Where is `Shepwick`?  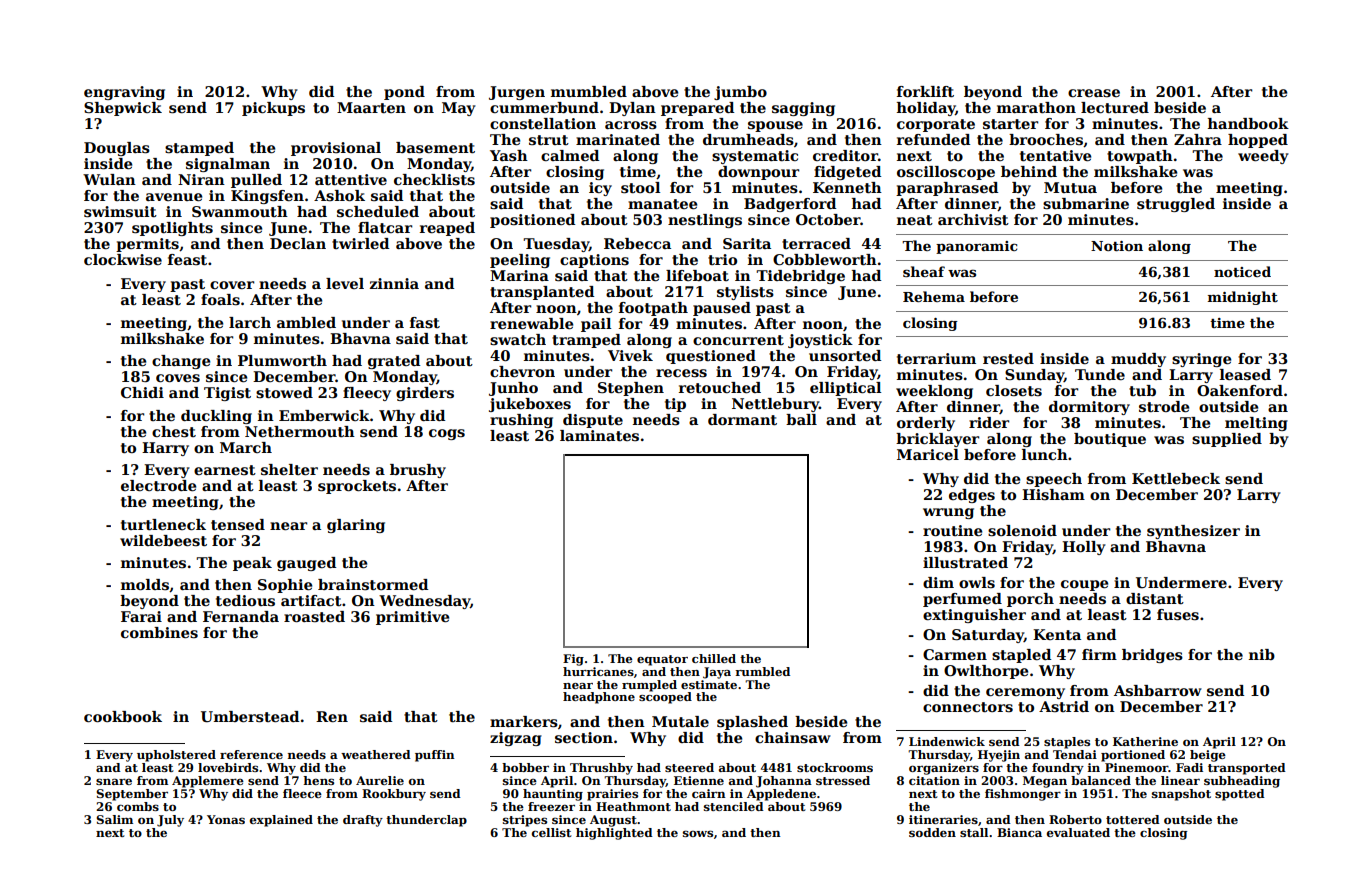 Shepwick is located at coordinates (123, 109).
